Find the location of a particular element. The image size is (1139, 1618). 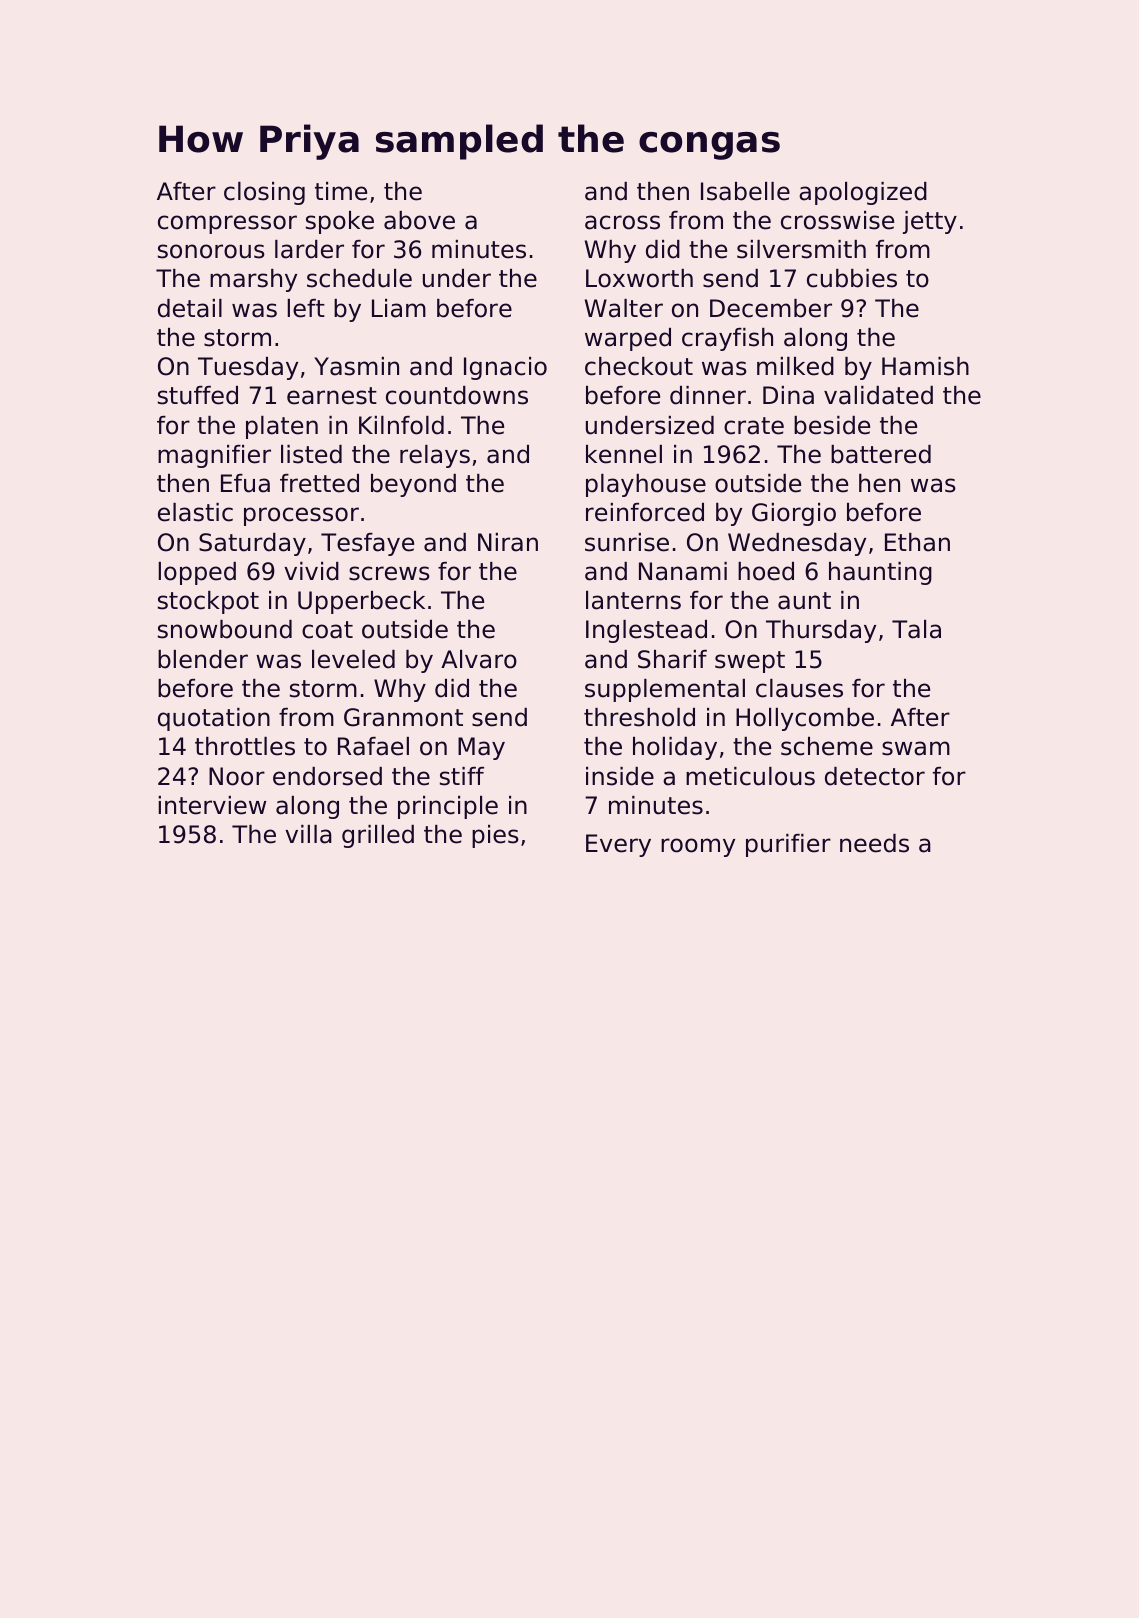

Tala is located at coordinates (916, 629).
